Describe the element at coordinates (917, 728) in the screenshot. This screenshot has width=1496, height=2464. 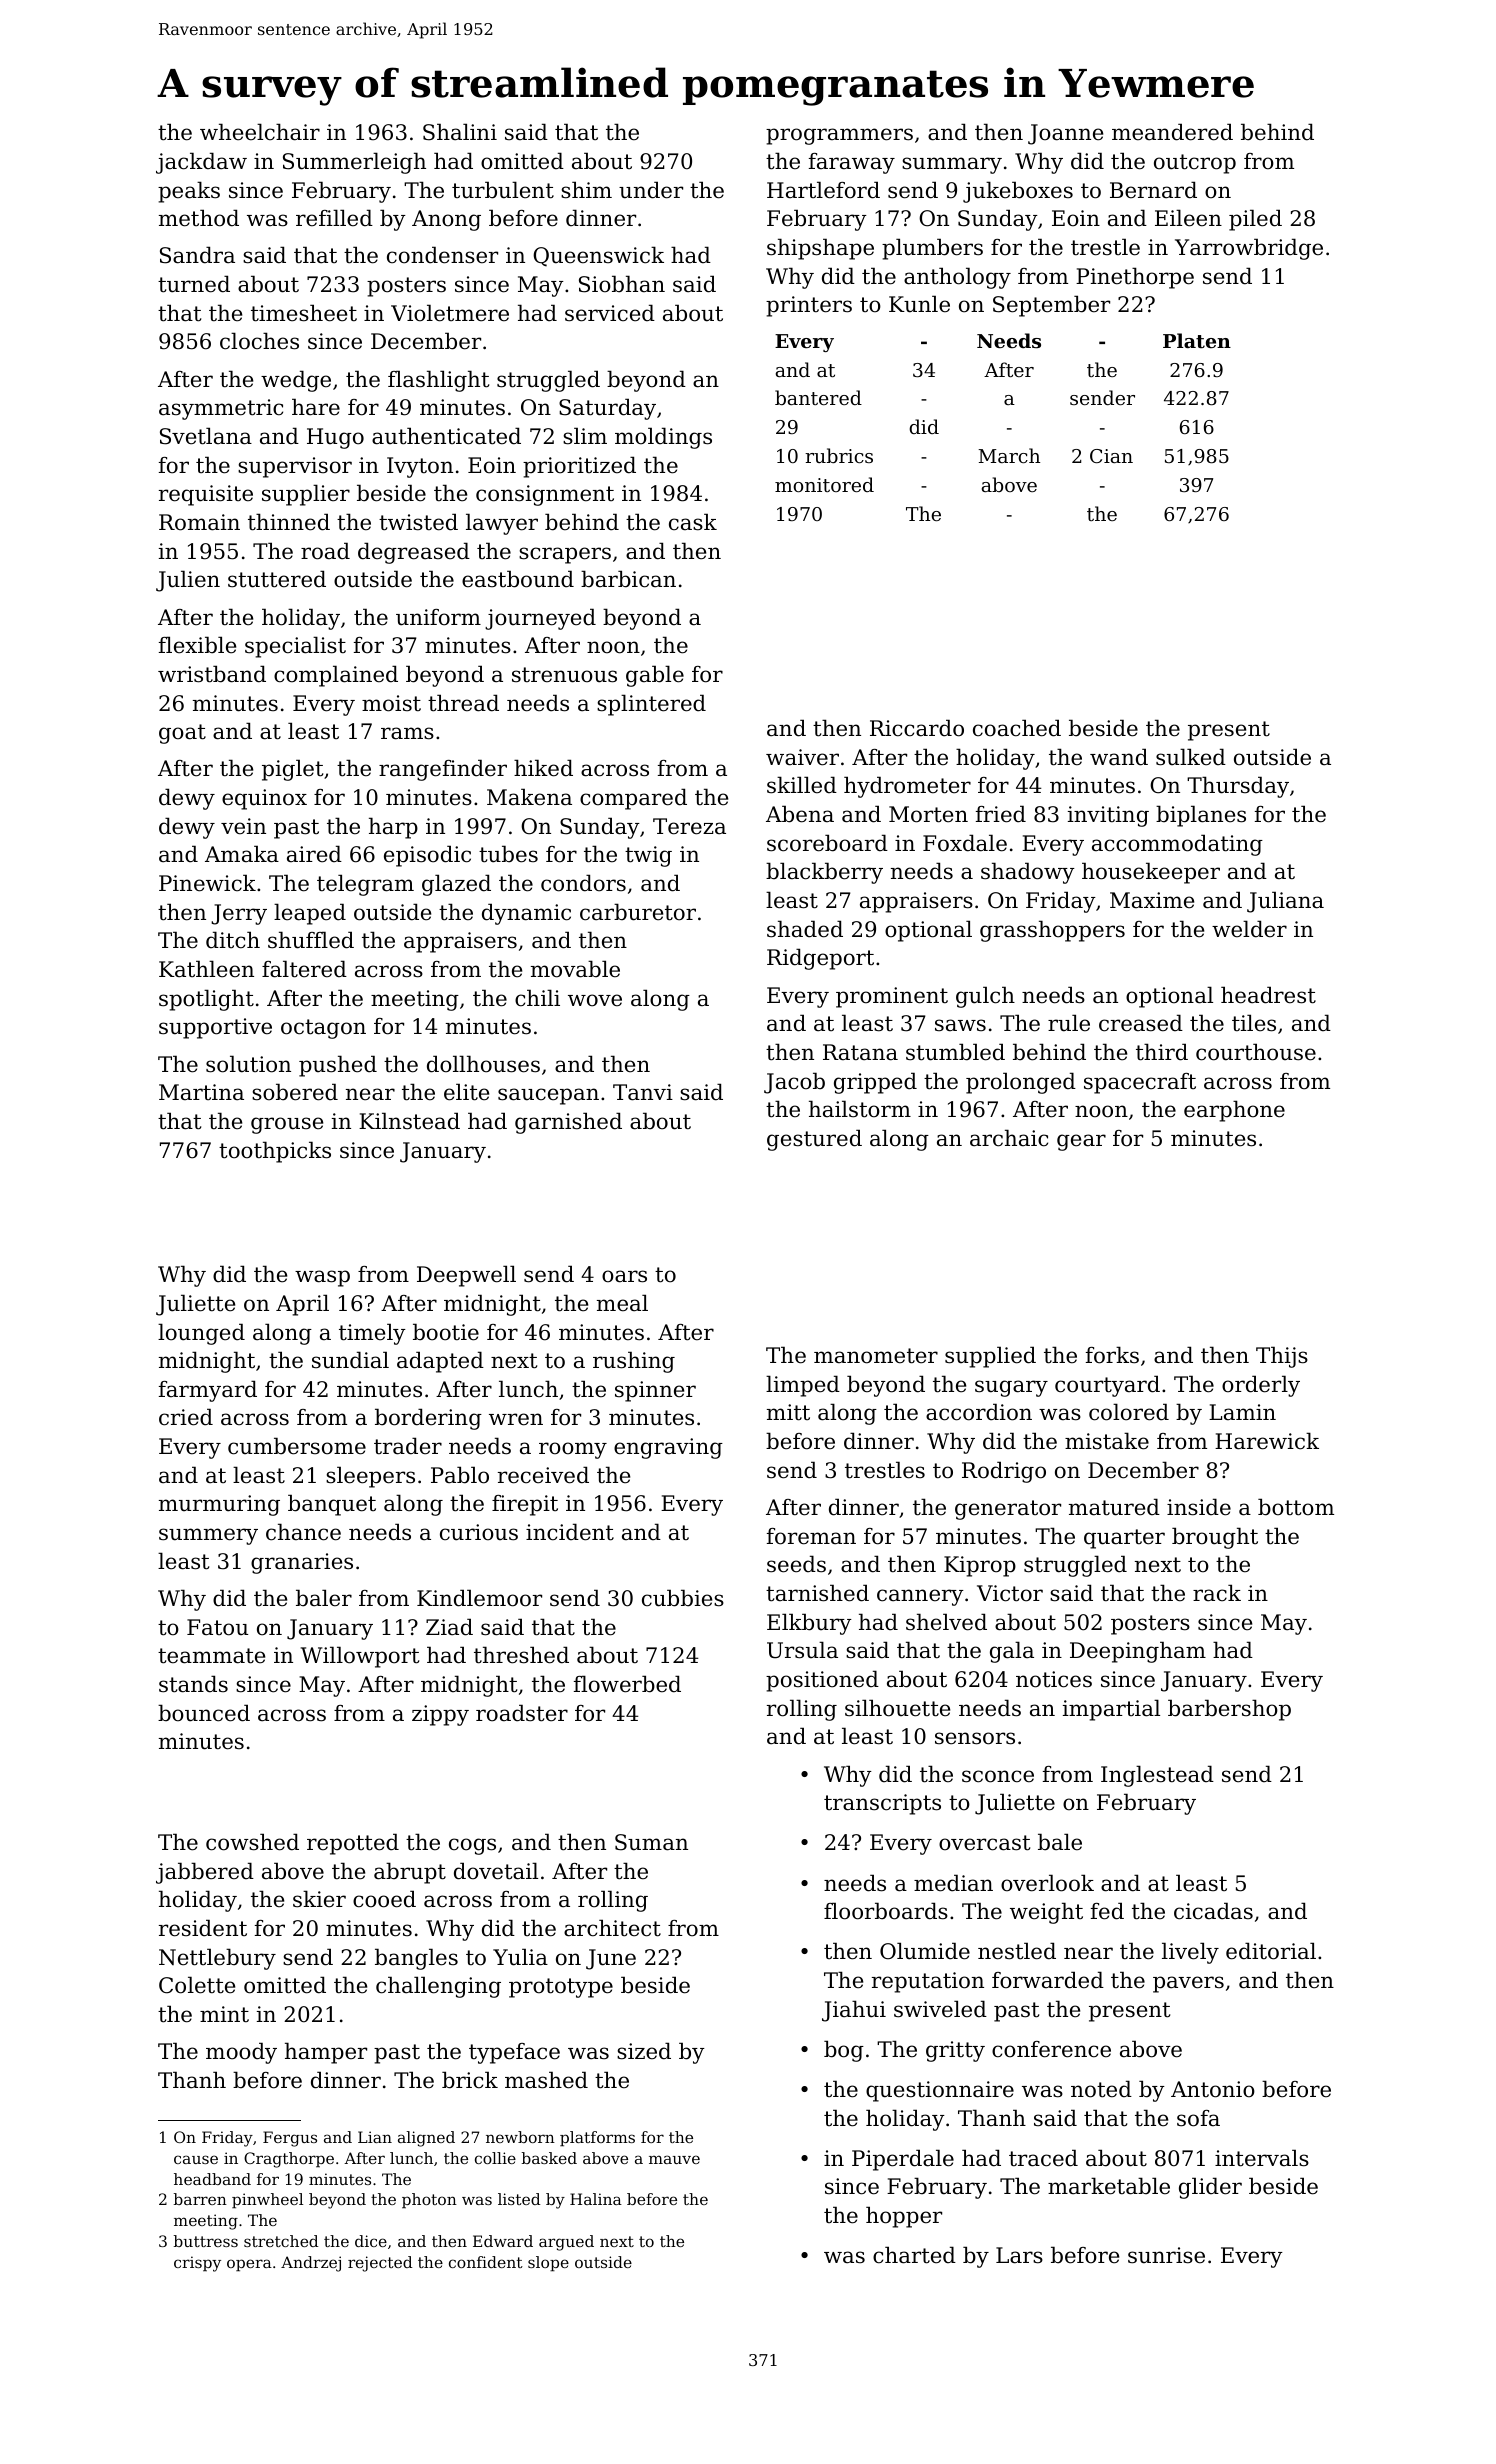
I see `Riccardo` at that location.
